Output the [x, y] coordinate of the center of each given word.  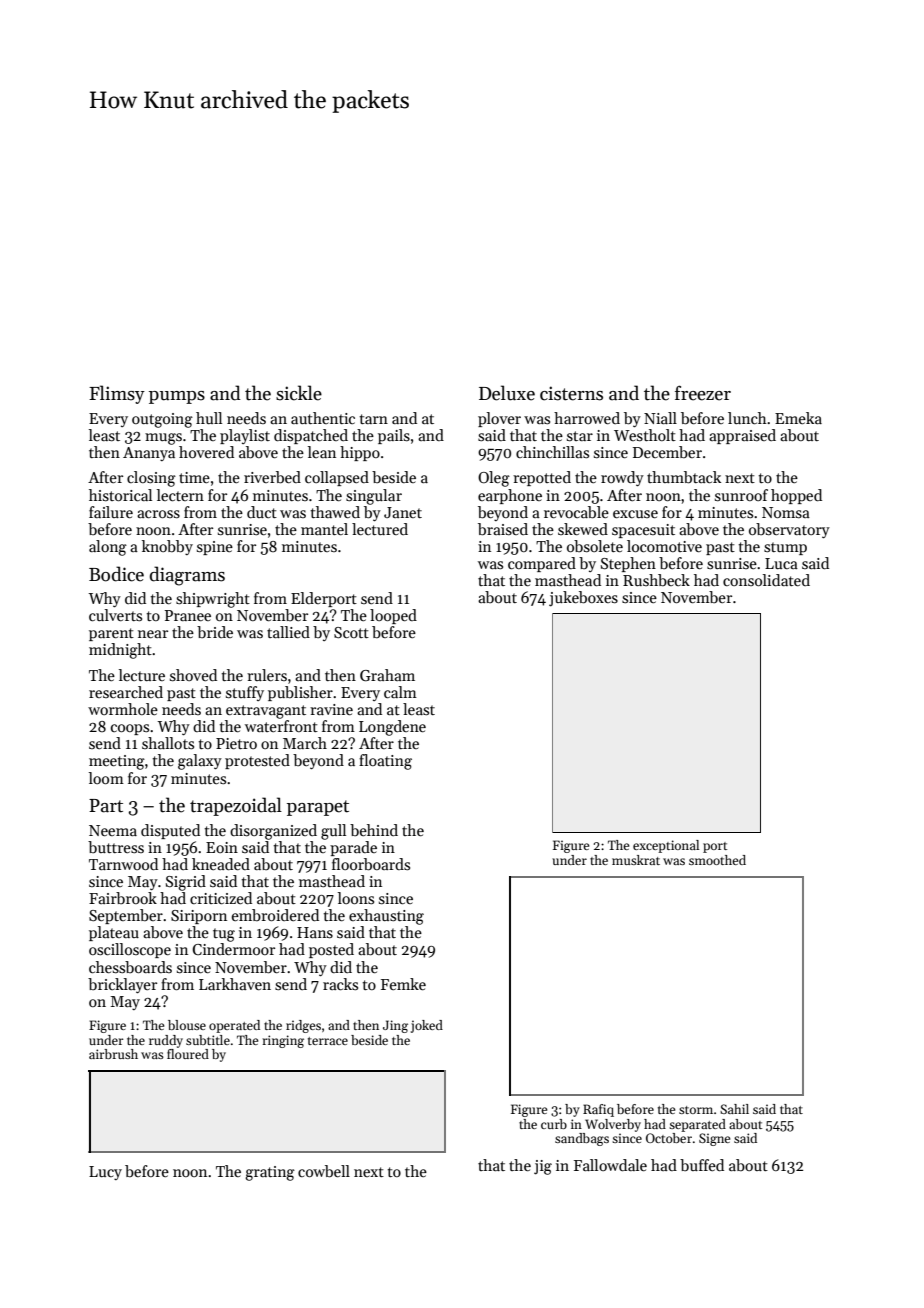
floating [385, 762]
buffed [702, 1165]
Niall [660, 418]
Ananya [149, 454]
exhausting [386, 917]
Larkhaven [235, 984]
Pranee [188, 615]
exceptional [666, 846]
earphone [510, 496]
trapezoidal [236, 806]
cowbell [324, 1171]
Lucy [105, 1173]
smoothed [717, 860]
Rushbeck [656, 580]
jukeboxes [583, 599]
